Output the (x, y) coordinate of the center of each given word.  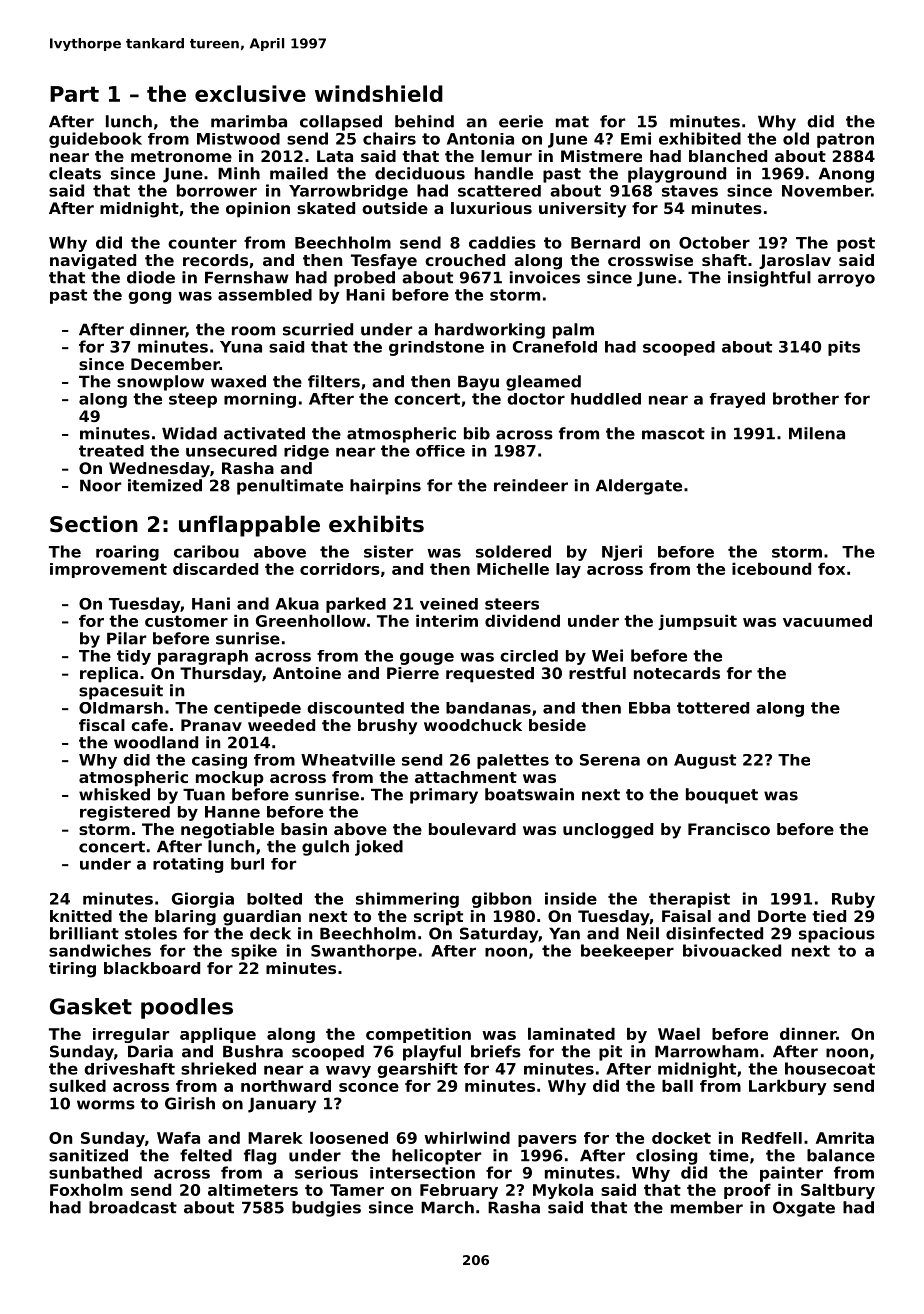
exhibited (700, 138)
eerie (521, 121)
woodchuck (473, 725)
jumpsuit (697, 622)
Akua (297, 603)
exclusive (250, 93)
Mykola (563, 1191)
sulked (77, 1086)
